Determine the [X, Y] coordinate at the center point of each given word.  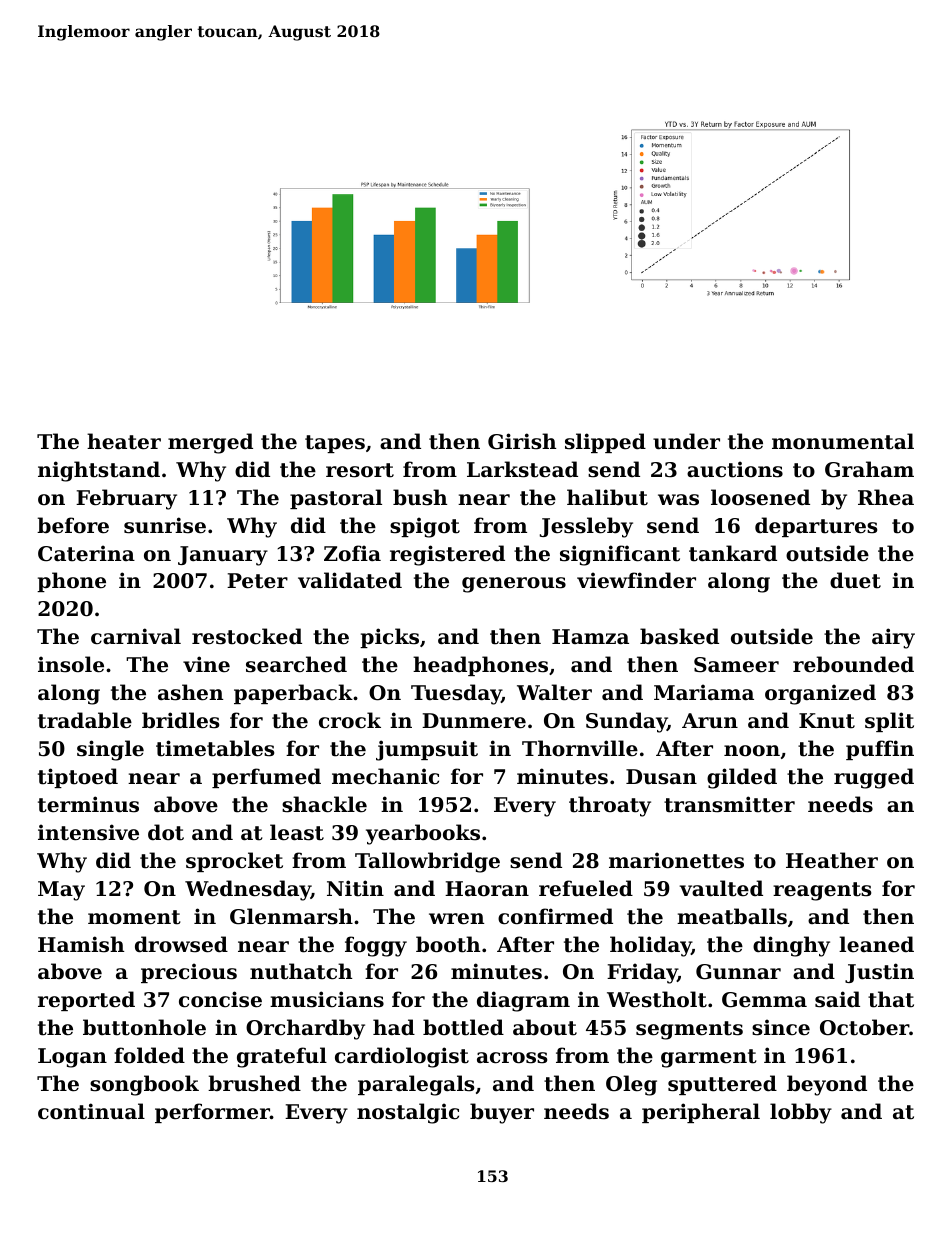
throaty [610, 806]
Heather [832, 860]
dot [166, 832]
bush [420, 497]
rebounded [853, 664]
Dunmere [474, 721]
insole [71, 664]
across [512, 1058]
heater [124, 441]
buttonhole [144, 1027]
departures [816, 527]
